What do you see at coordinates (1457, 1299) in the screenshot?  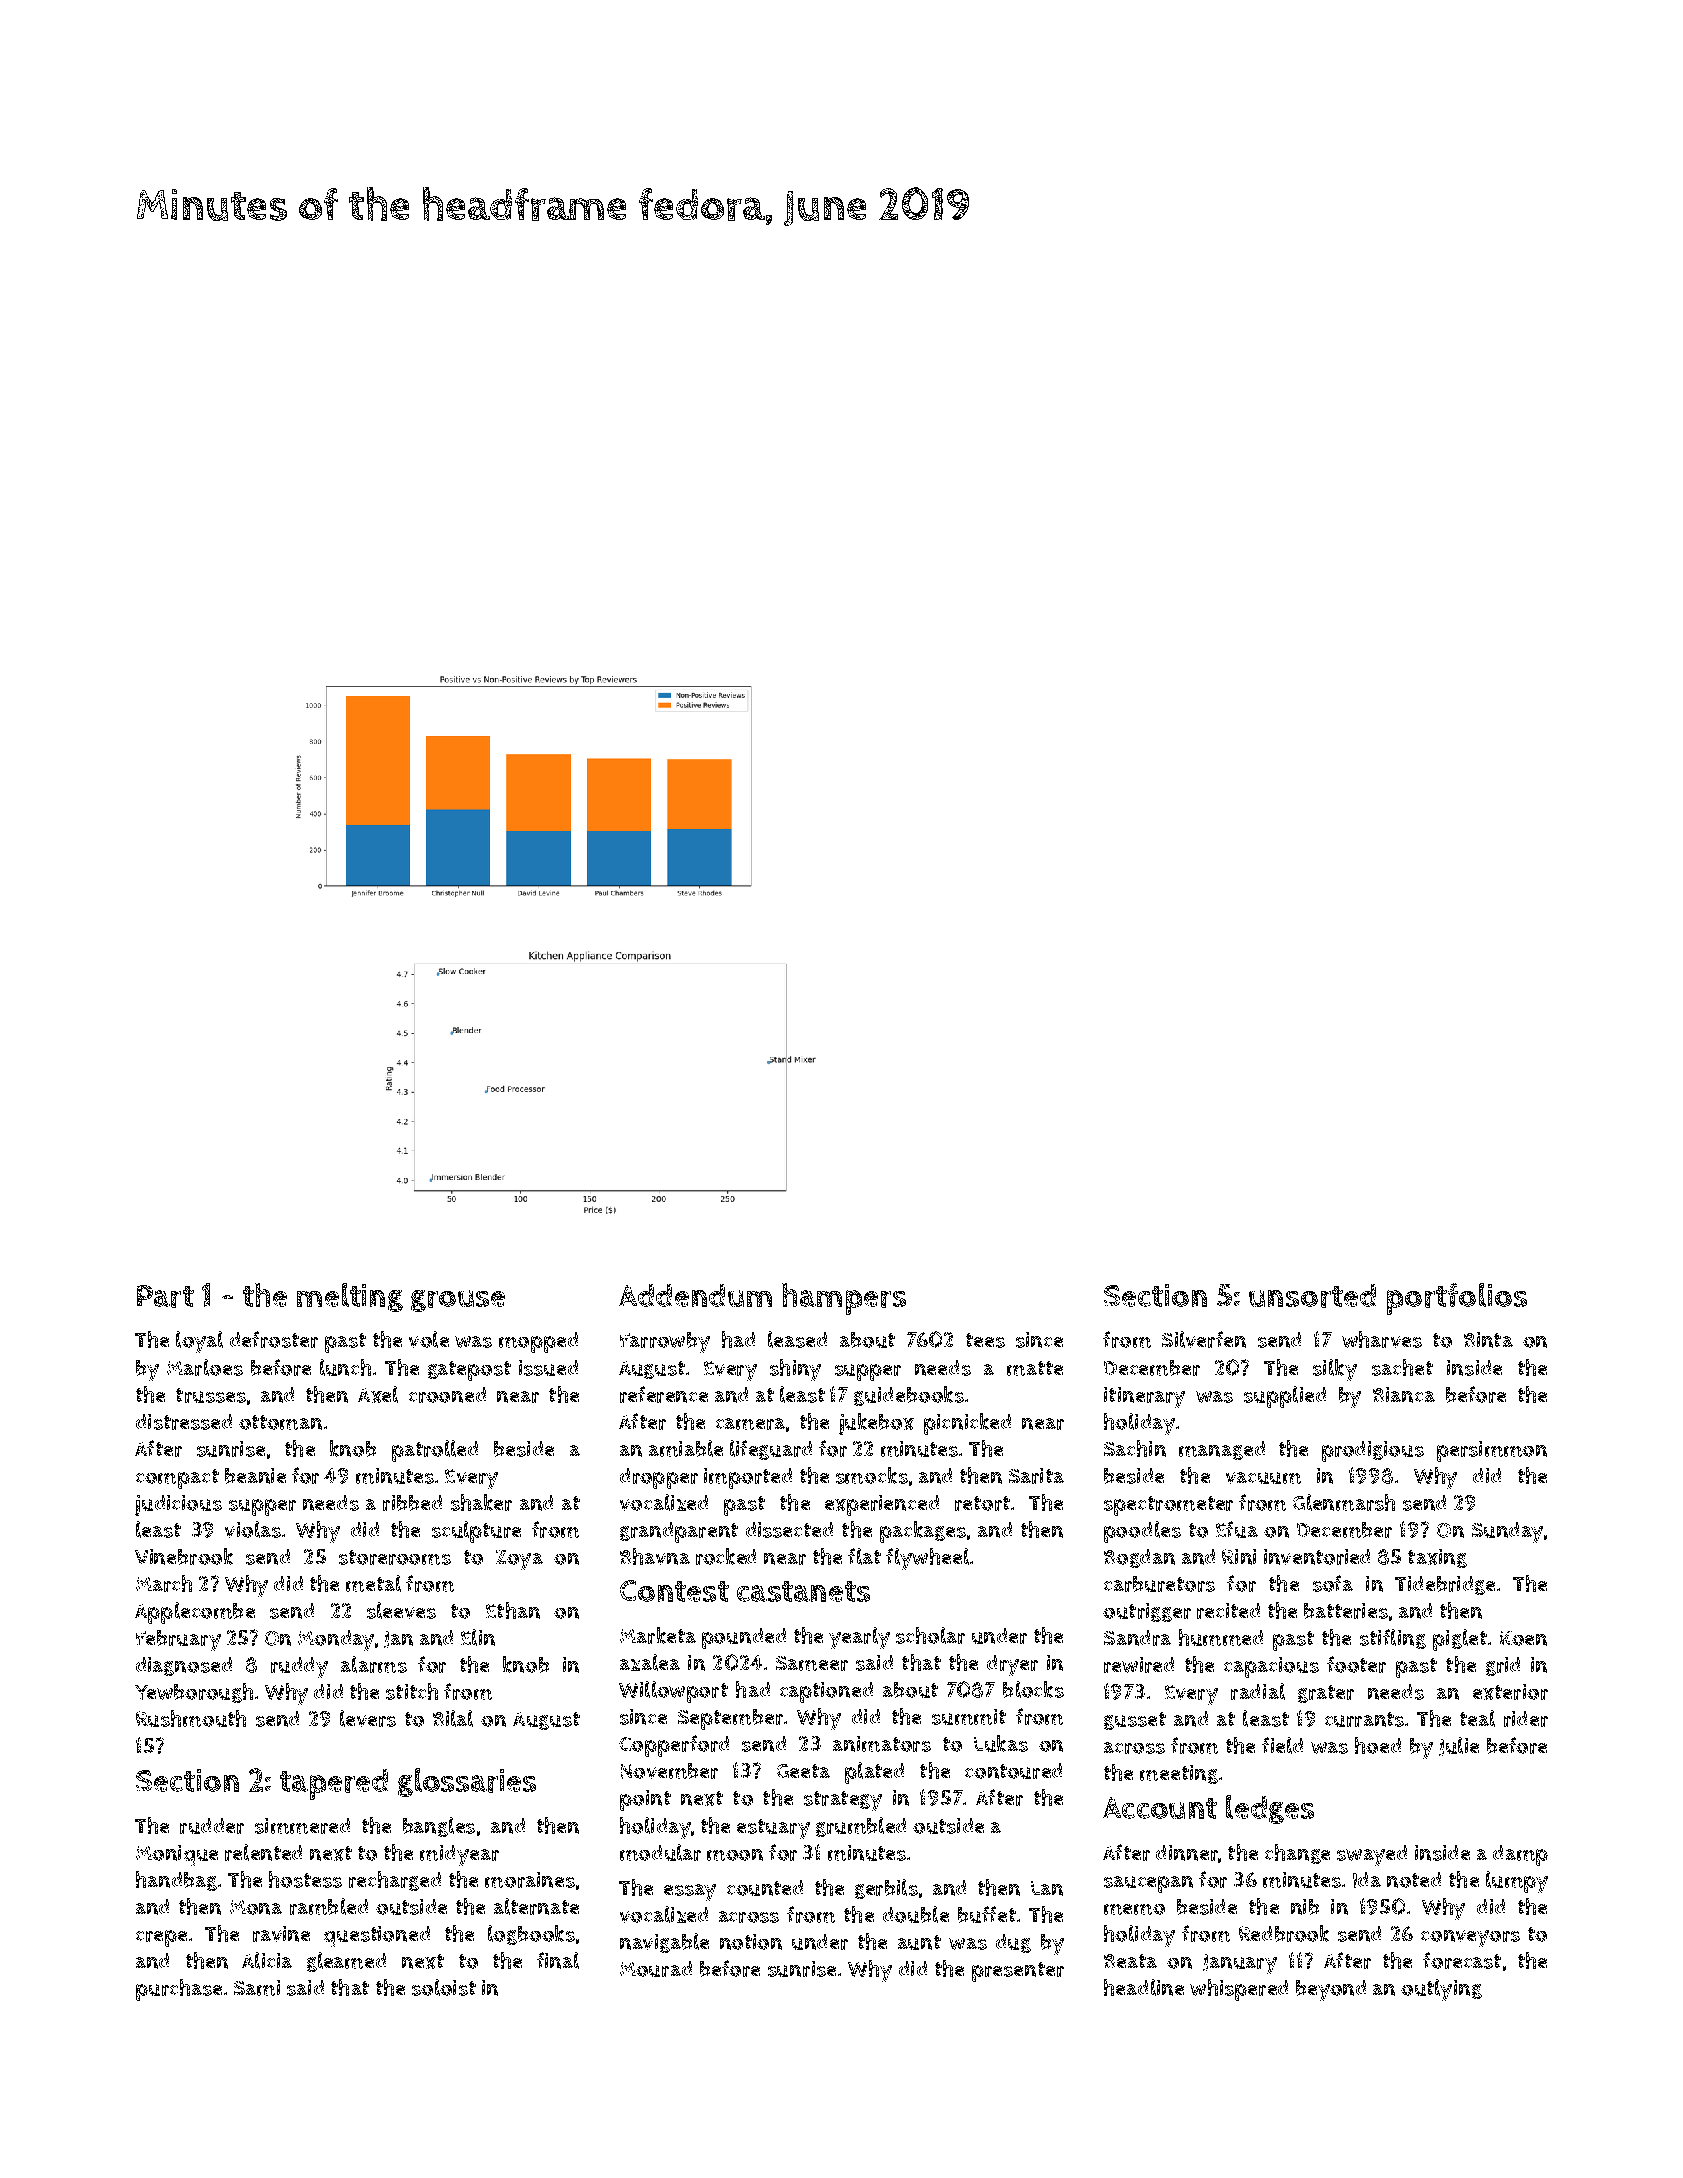 I see `portfolios` at bounding box center [1457, 1299].
